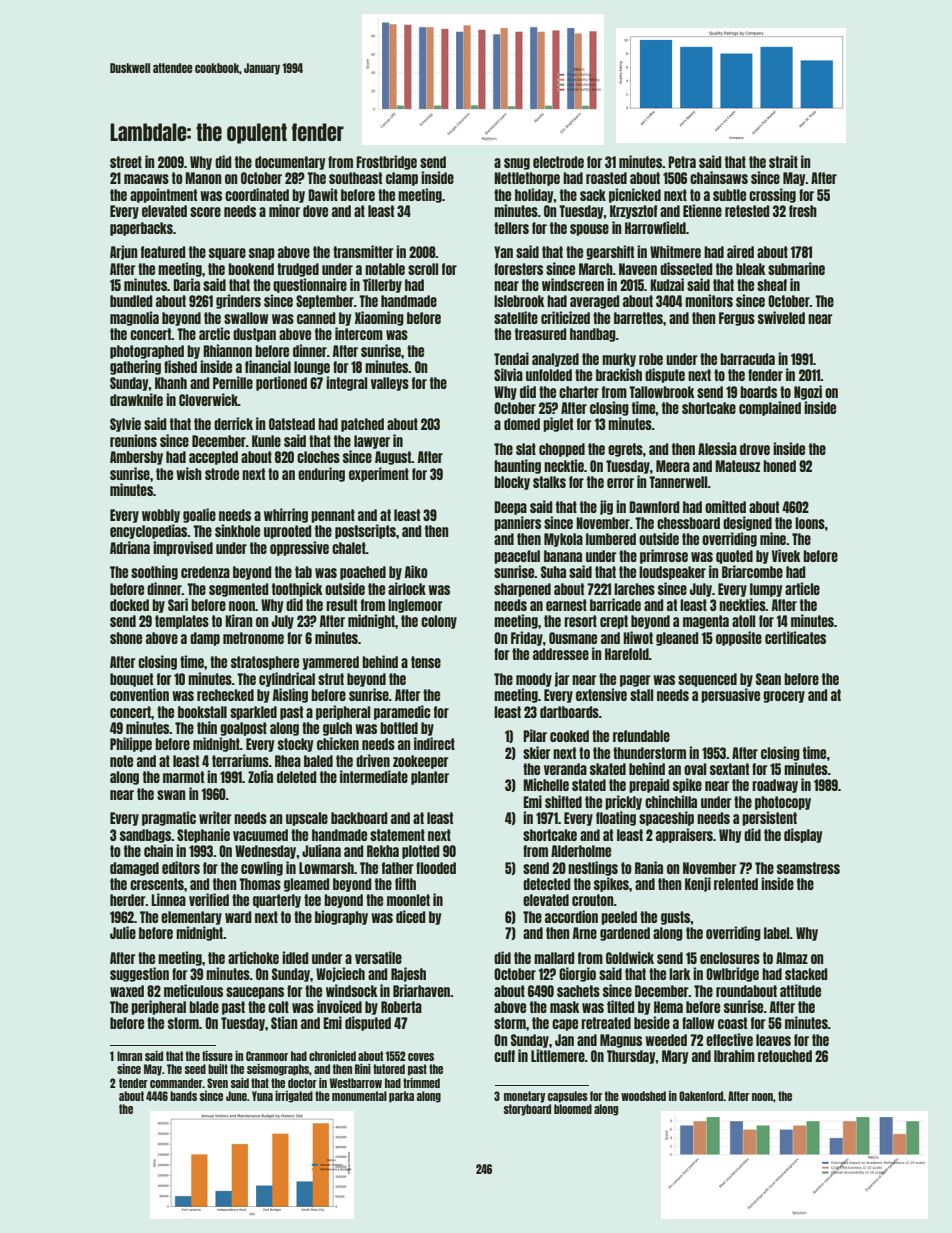  What do you see at coordinates (129, 1056) in the image?
I see `Imran` at bounding box center [129, 1056].
